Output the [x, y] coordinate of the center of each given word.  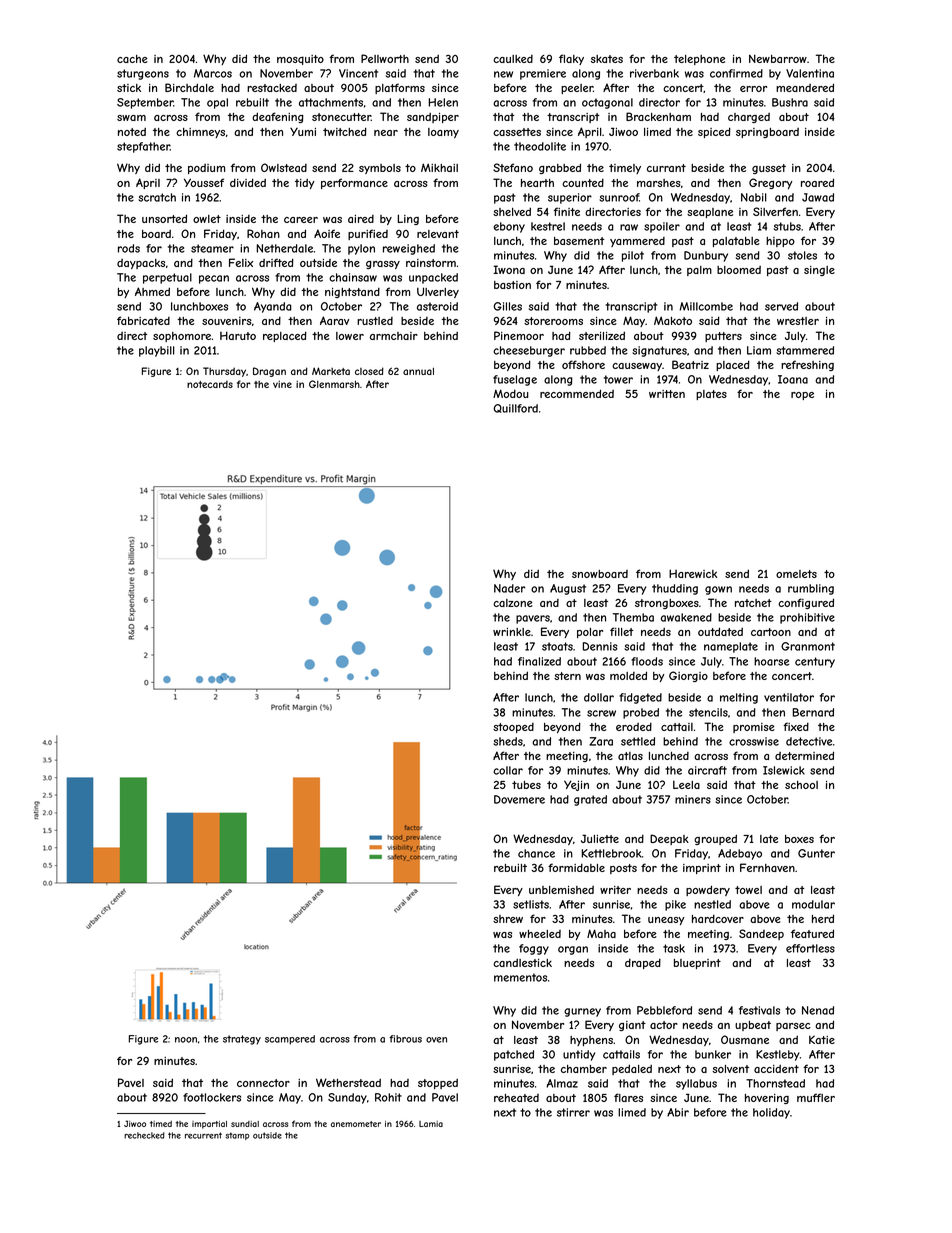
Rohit [388, 1097]
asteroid [437, 306]
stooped [513, 728]
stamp [237, 1136]
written [667, 394]
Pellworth [385, 58]
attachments [331, 102]
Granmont [808, 646]
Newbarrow [778, 58]
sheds [508, 741]
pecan [214, 279]
